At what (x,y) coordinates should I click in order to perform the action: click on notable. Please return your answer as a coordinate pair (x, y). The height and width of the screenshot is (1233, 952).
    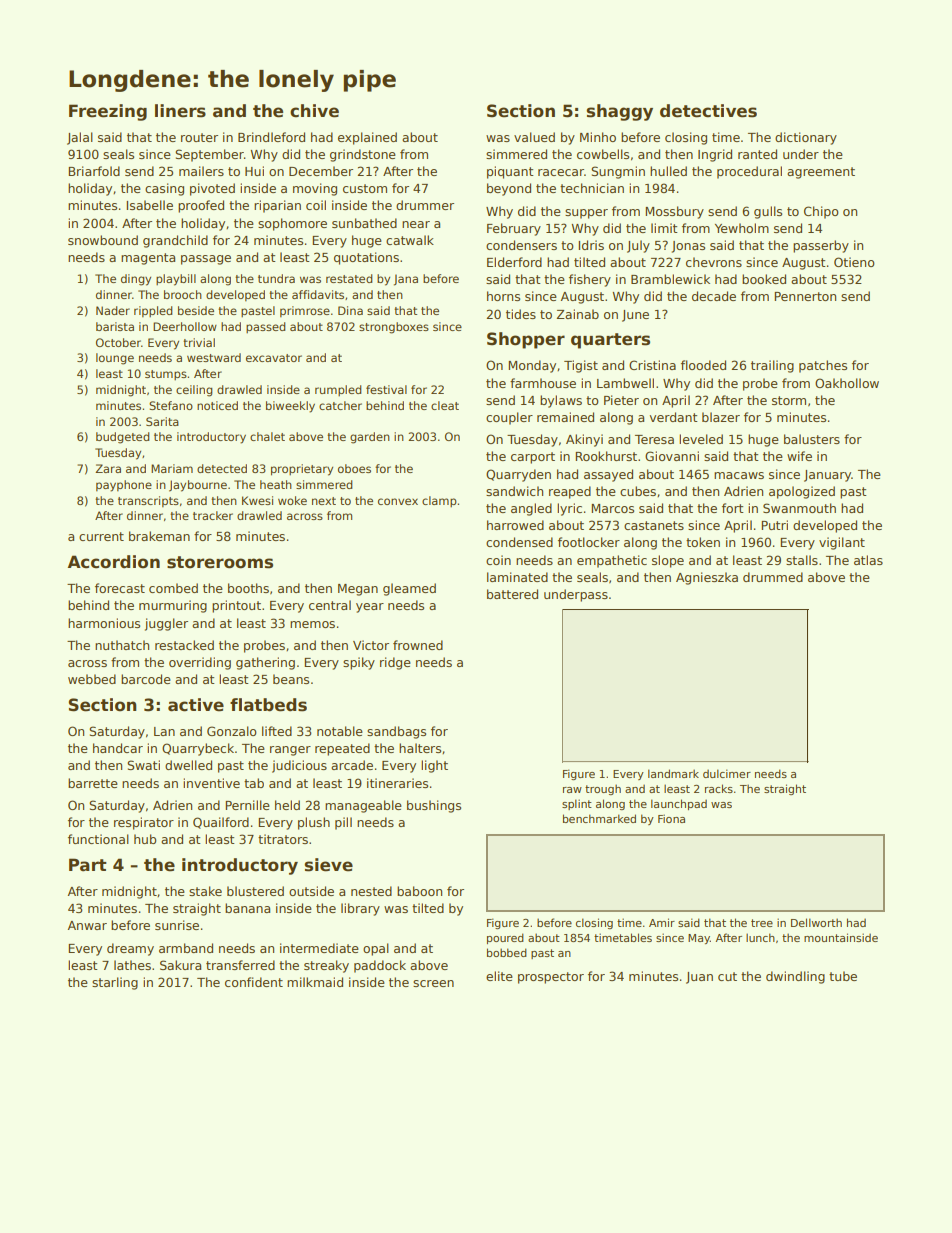
    Looking at the image, I should click on (340, 731).
